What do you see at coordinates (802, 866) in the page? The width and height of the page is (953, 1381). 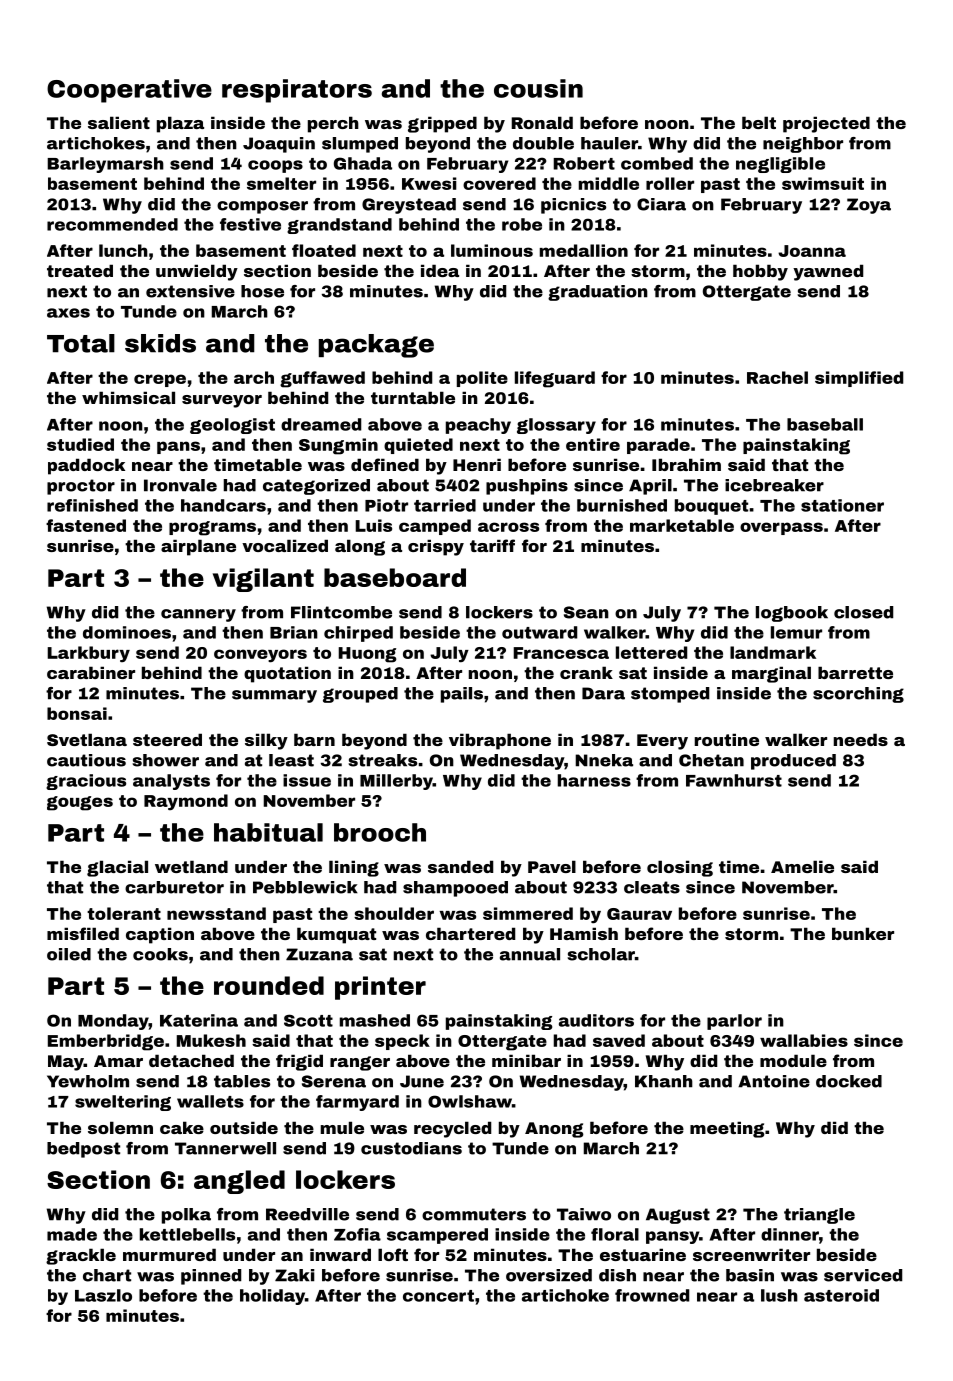 I see `Amelie` at bounding box center [802, 866].
